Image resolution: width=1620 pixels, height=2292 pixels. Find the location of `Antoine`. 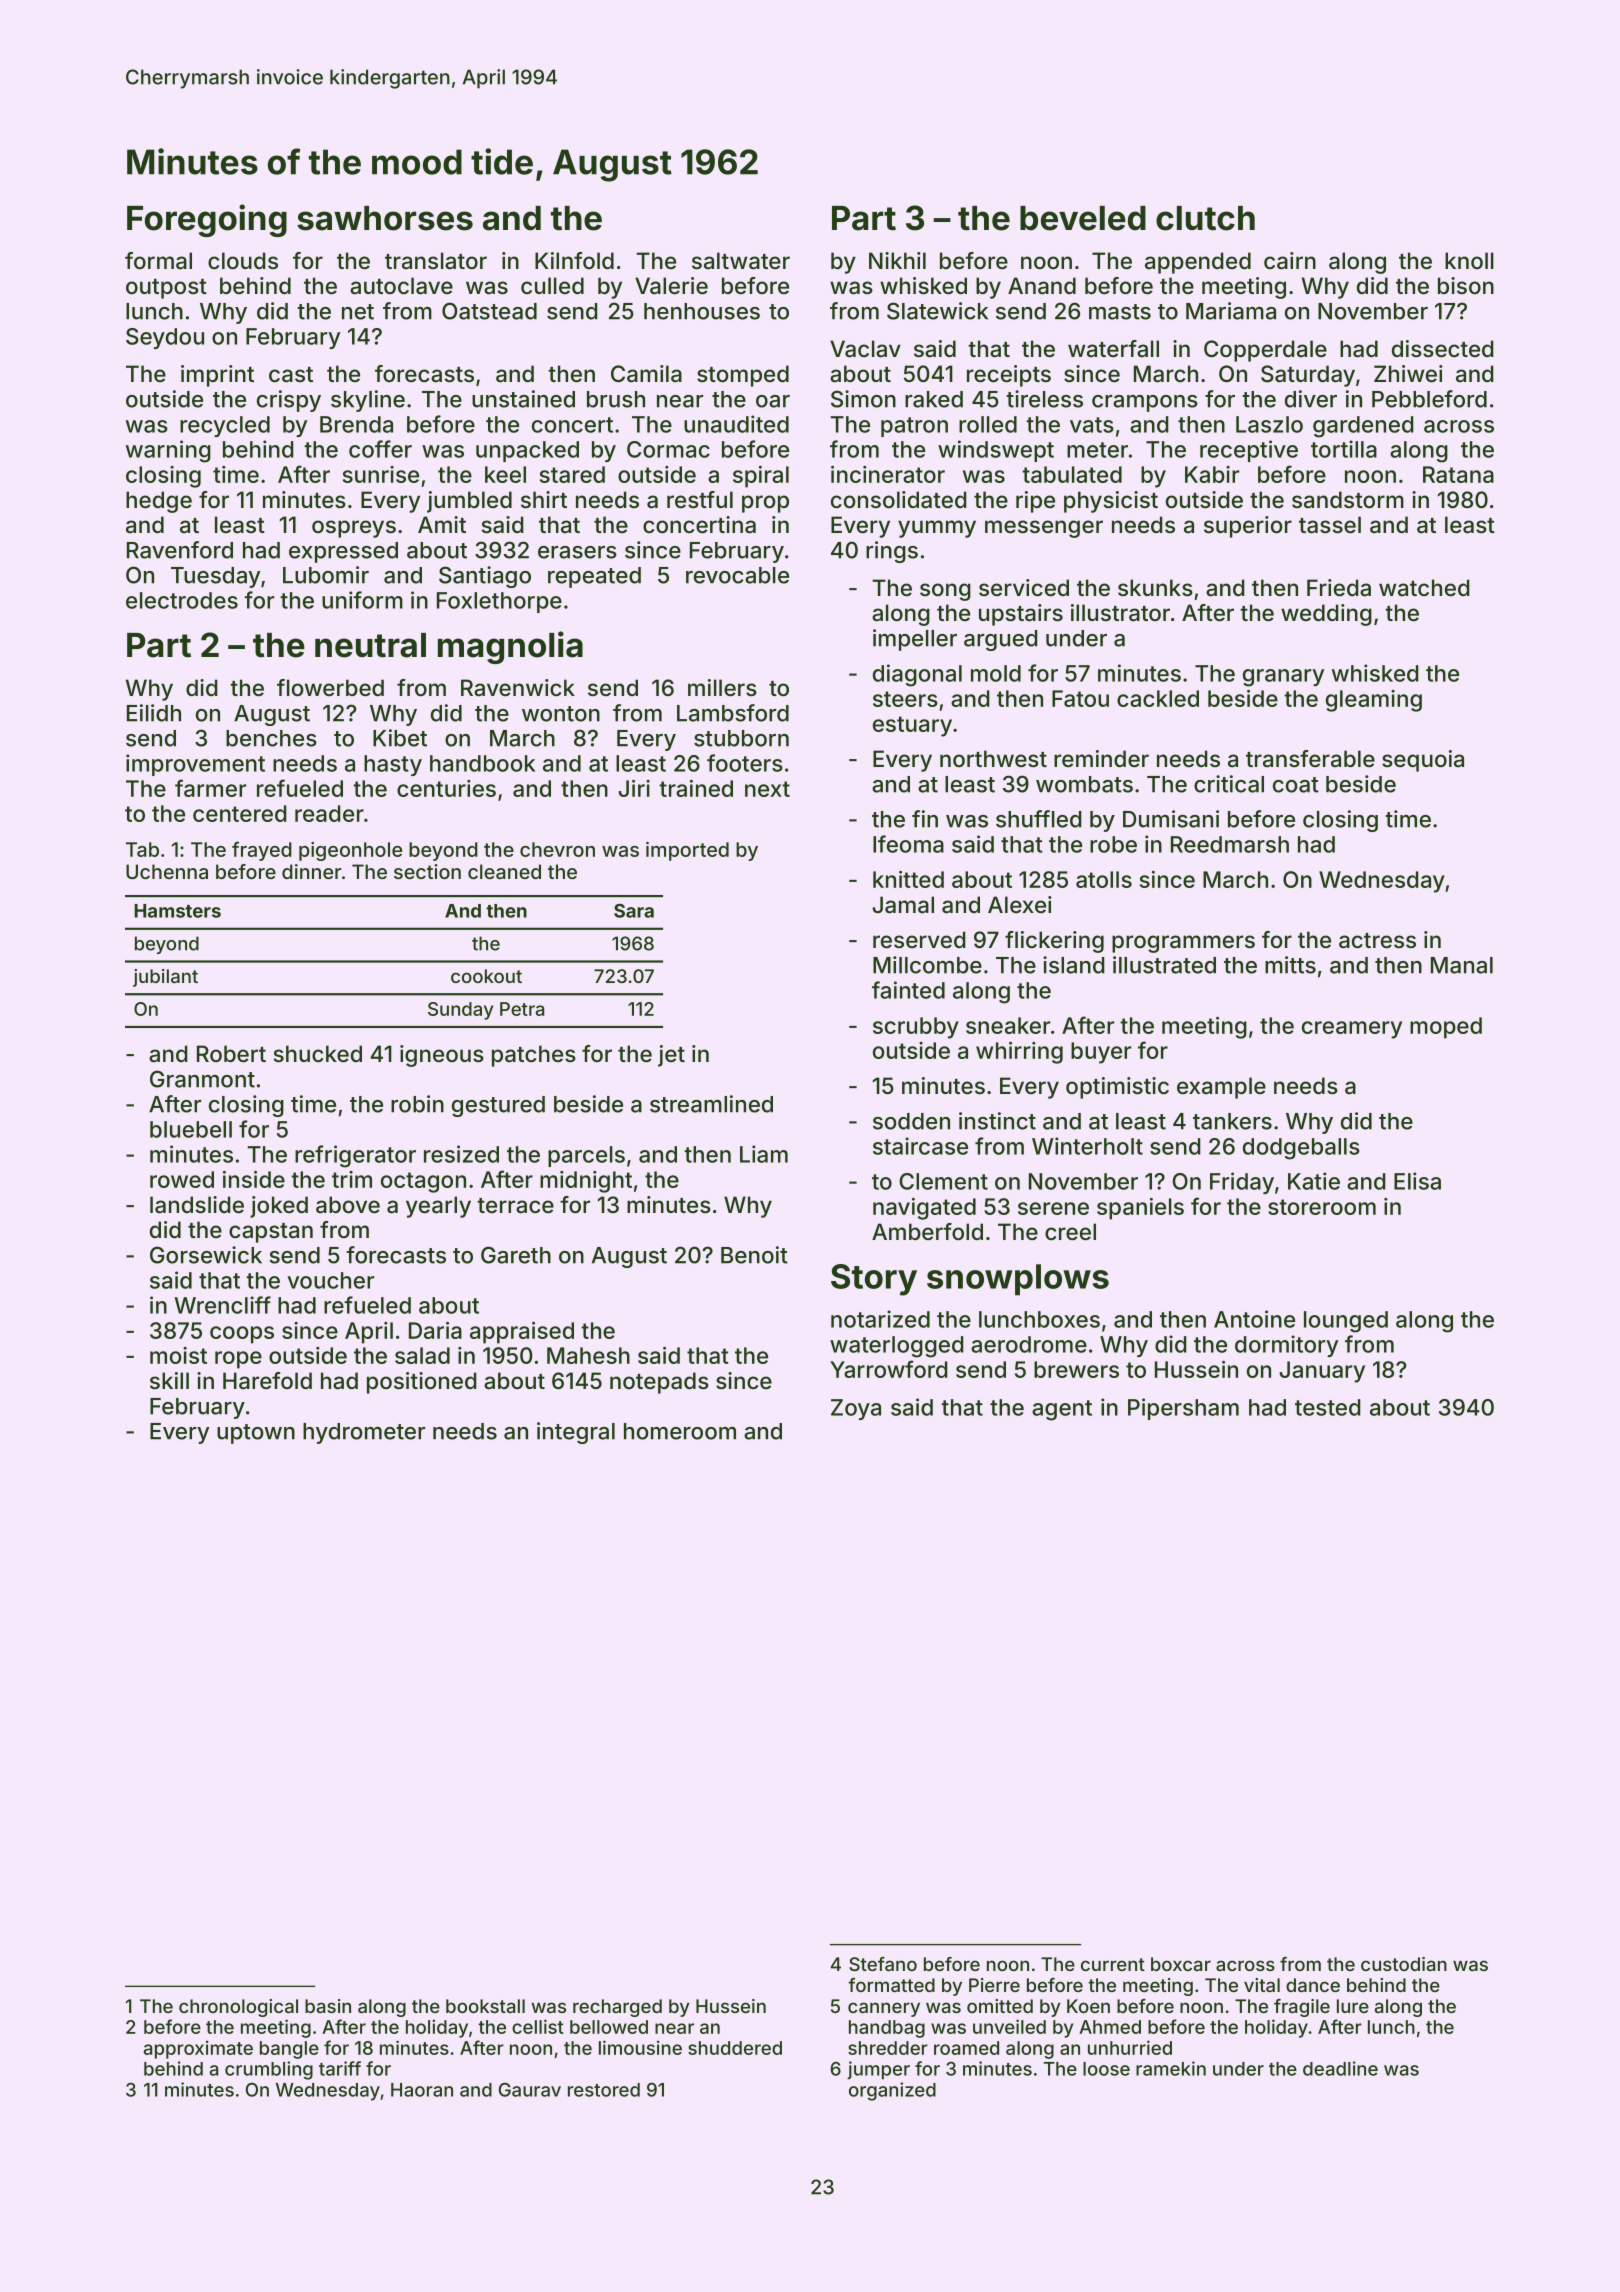

Antoine is located at coordinates (1254, 1319).
